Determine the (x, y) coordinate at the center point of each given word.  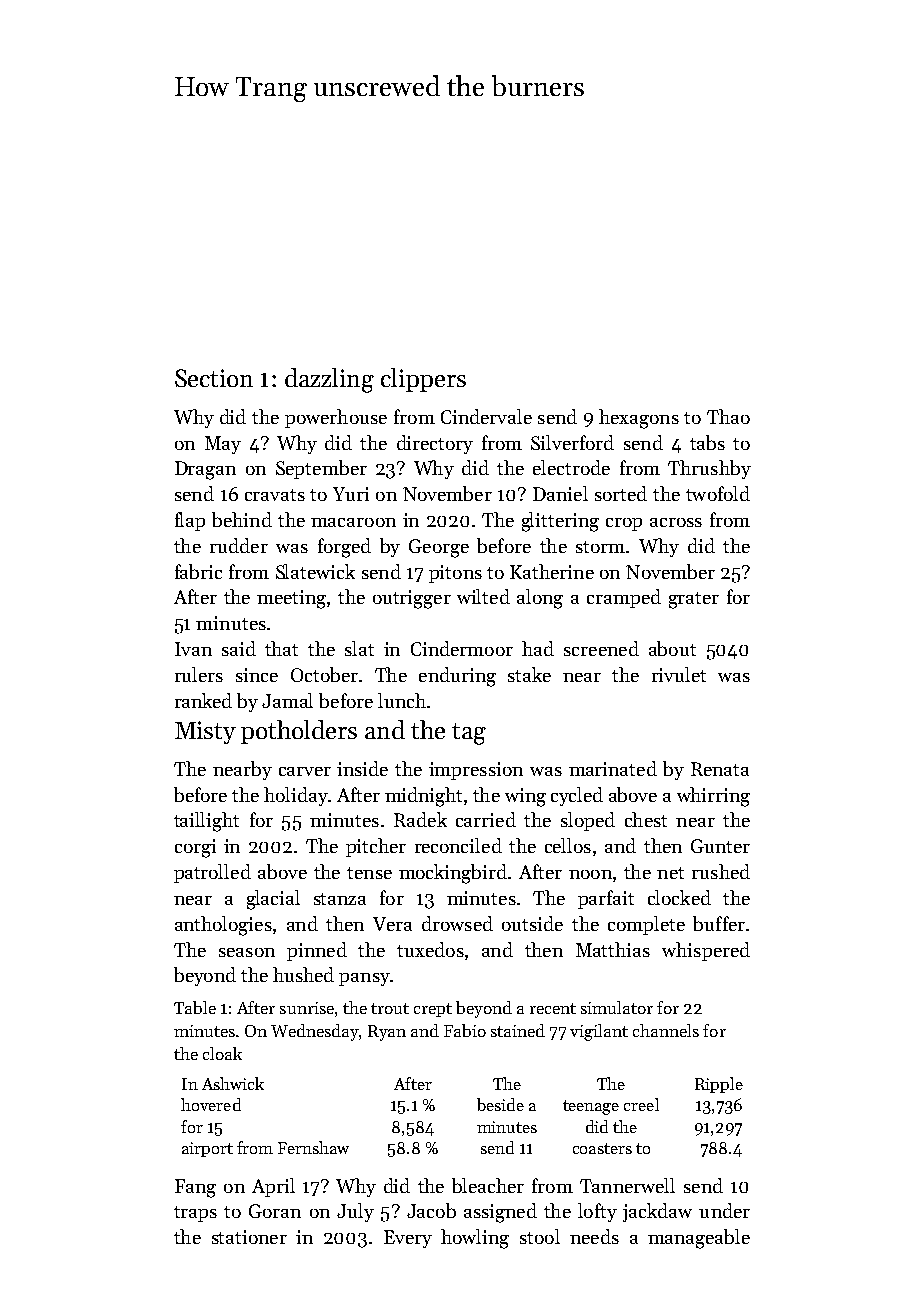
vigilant (599, 1032)
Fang (195, 1188)
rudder (239, 545)
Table (195, 1007)
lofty (597, 1212)
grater (694, 600)
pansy (364, 979)
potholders (299, 732)
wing (525, 797)
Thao (728, 416)
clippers (423, 380)
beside (500, 1104)
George (439, 548)
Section (214, 378)
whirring (713, 797)
